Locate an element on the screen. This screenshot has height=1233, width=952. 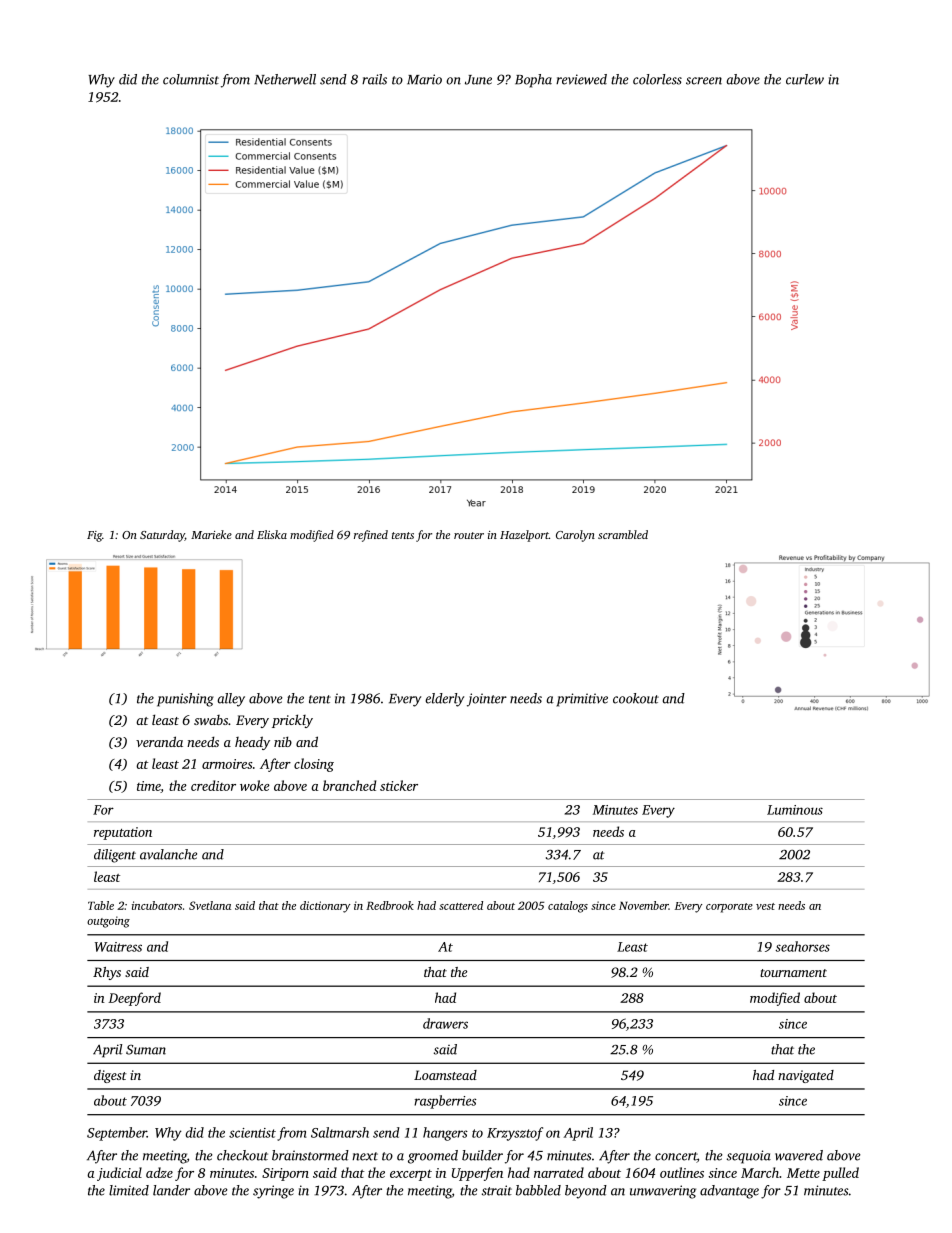
columnist is located at coordinates (191, 79).
